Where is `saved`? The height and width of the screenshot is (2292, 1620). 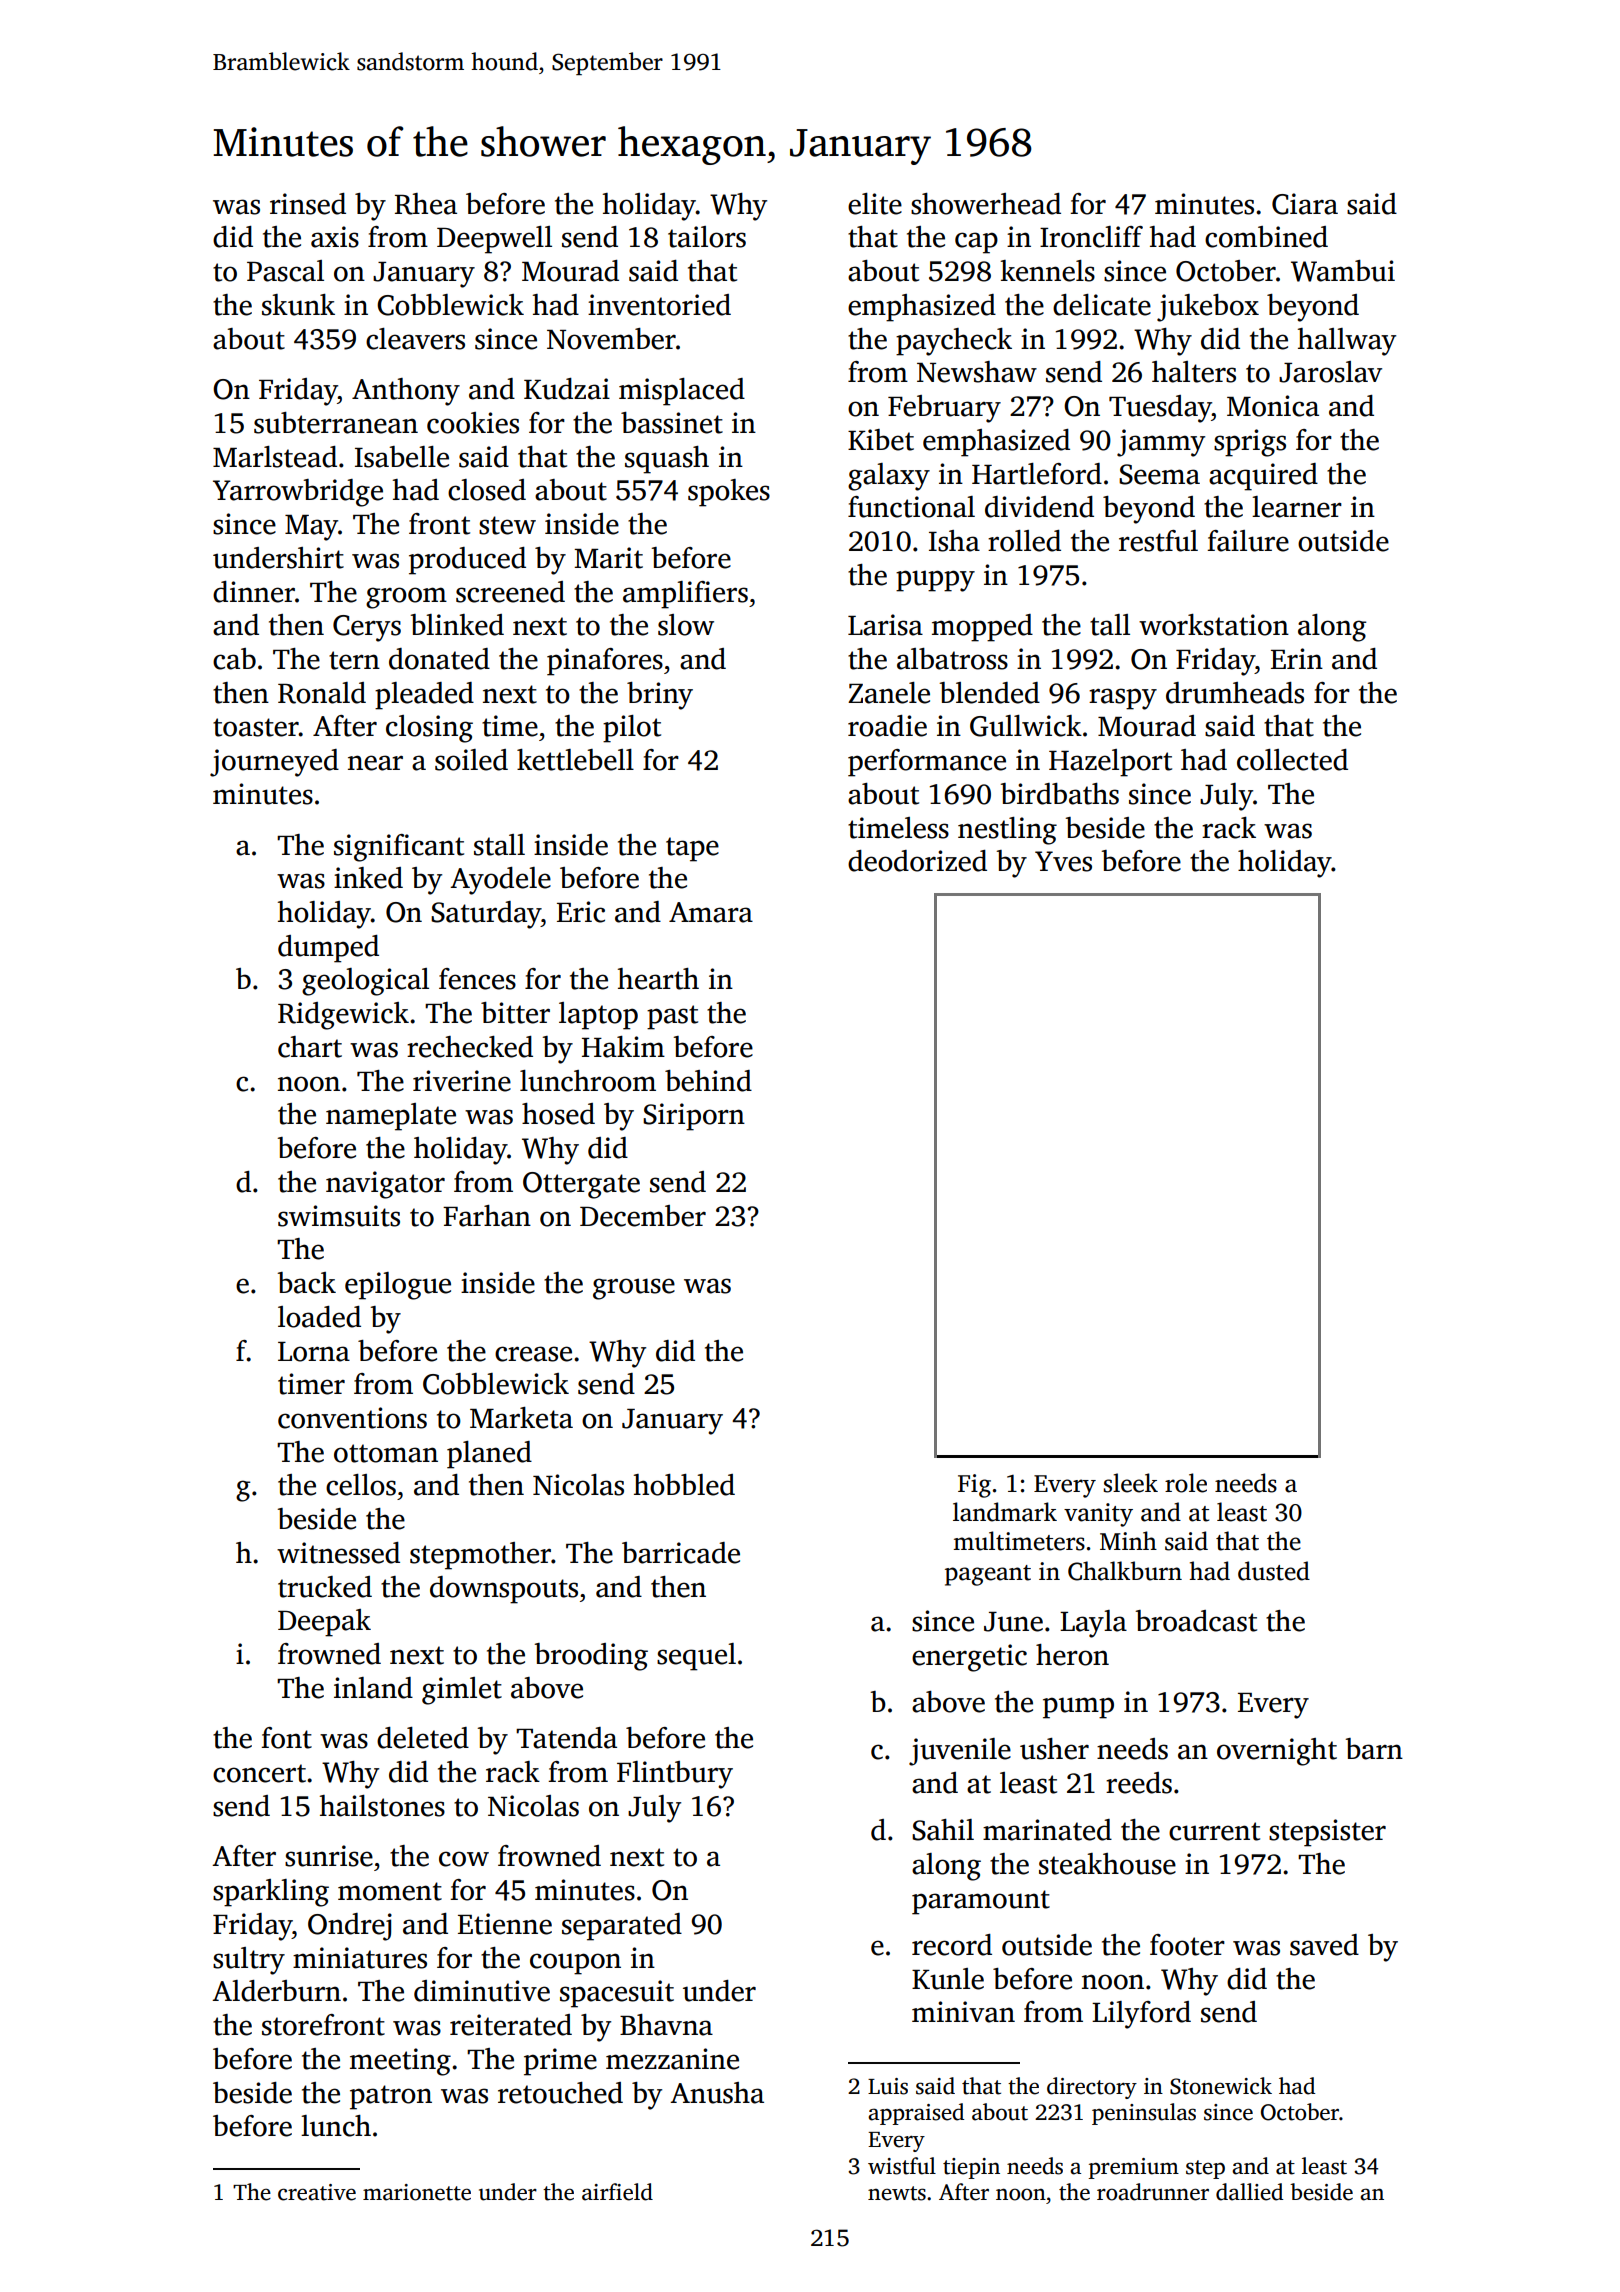
saved is located at coordinates (1324, 1945).
